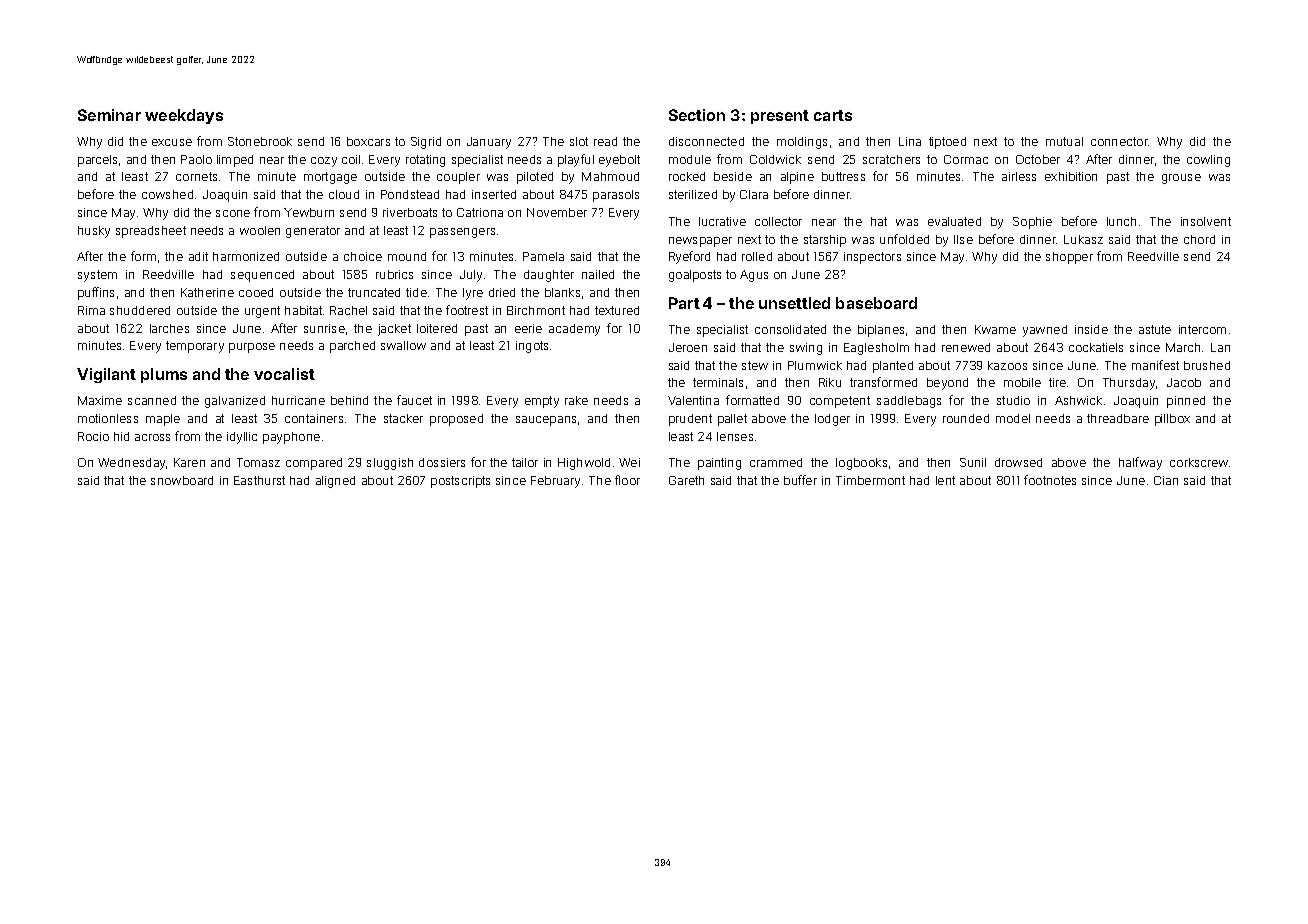  What do you see at coordinates (198, 256) in the page?
I see `adit` at bounding box center [198, 256].
